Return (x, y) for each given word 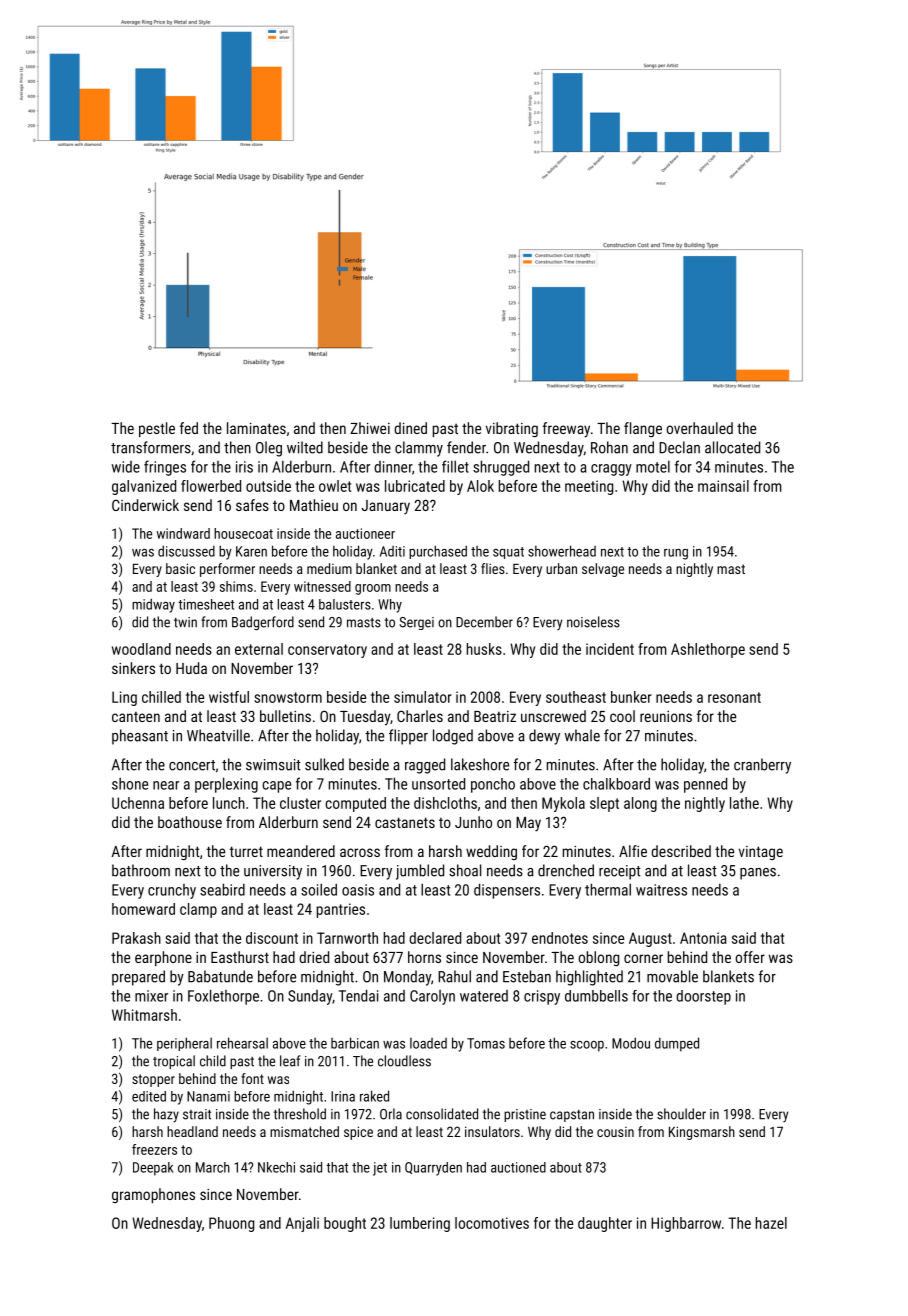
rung (676, 554)
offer (750, 957)
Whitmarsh (144, 1015)
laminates (256, 428)
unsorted (438, 784)
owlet (335, 486)
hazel (771, 1223)
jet (380, 1169)
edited (149, 1096)
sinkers (133, 668)
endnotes (560, 938)
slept (604, 804)
